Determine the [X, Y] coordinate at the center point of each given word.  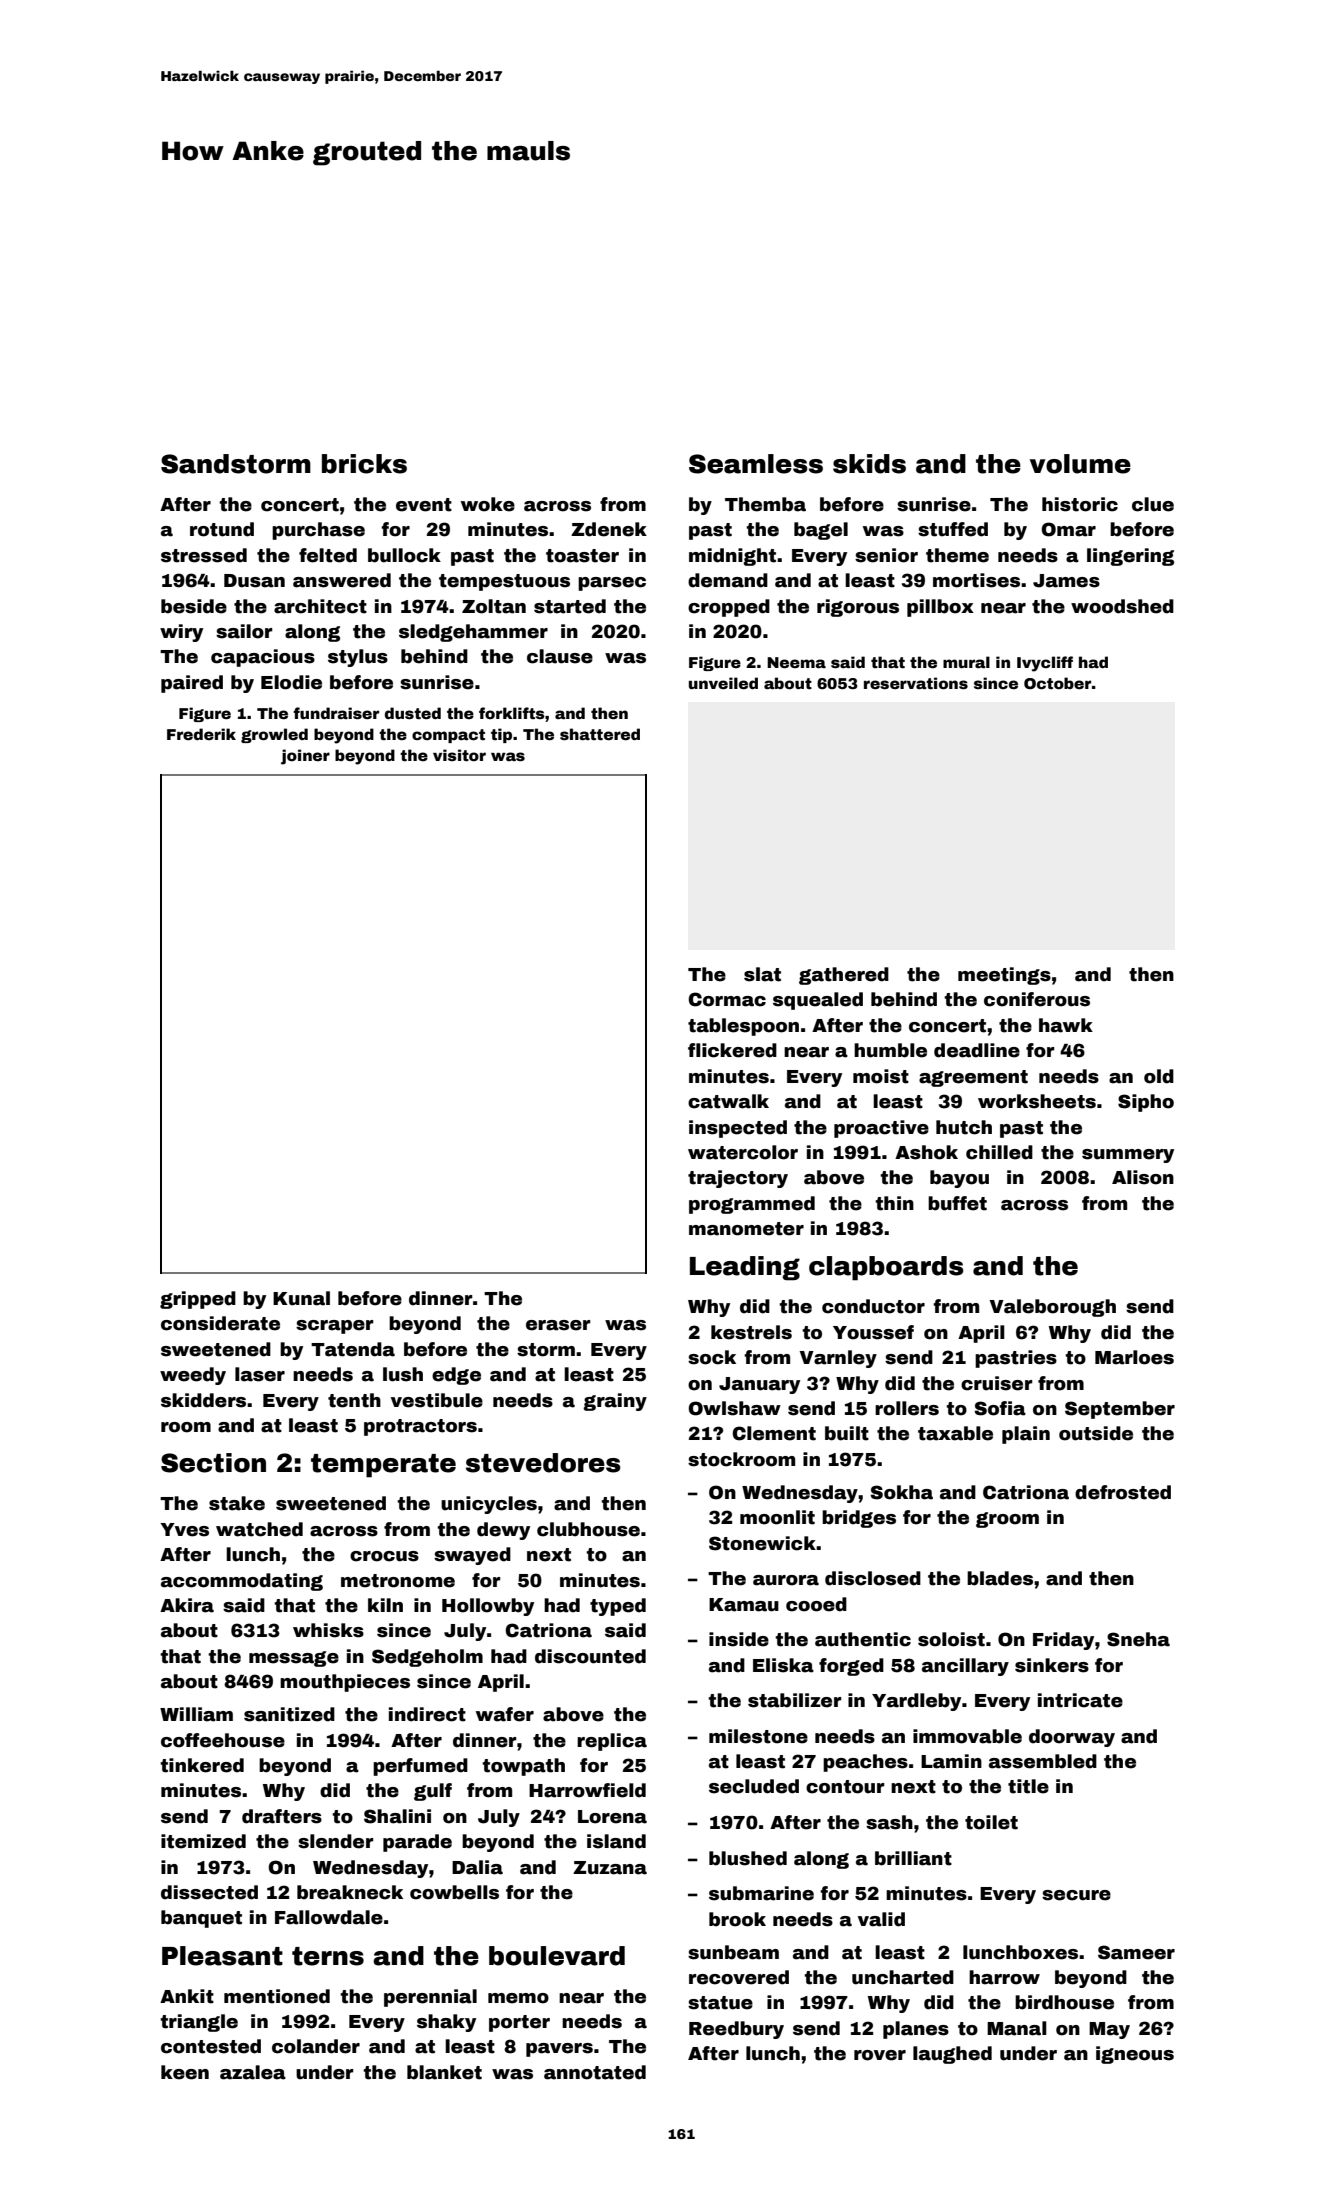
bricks [364, 464]
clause [560, 656]
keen [185, 2072]
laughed [952, 2055]
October [1057, 683]
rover [880, 2055]
